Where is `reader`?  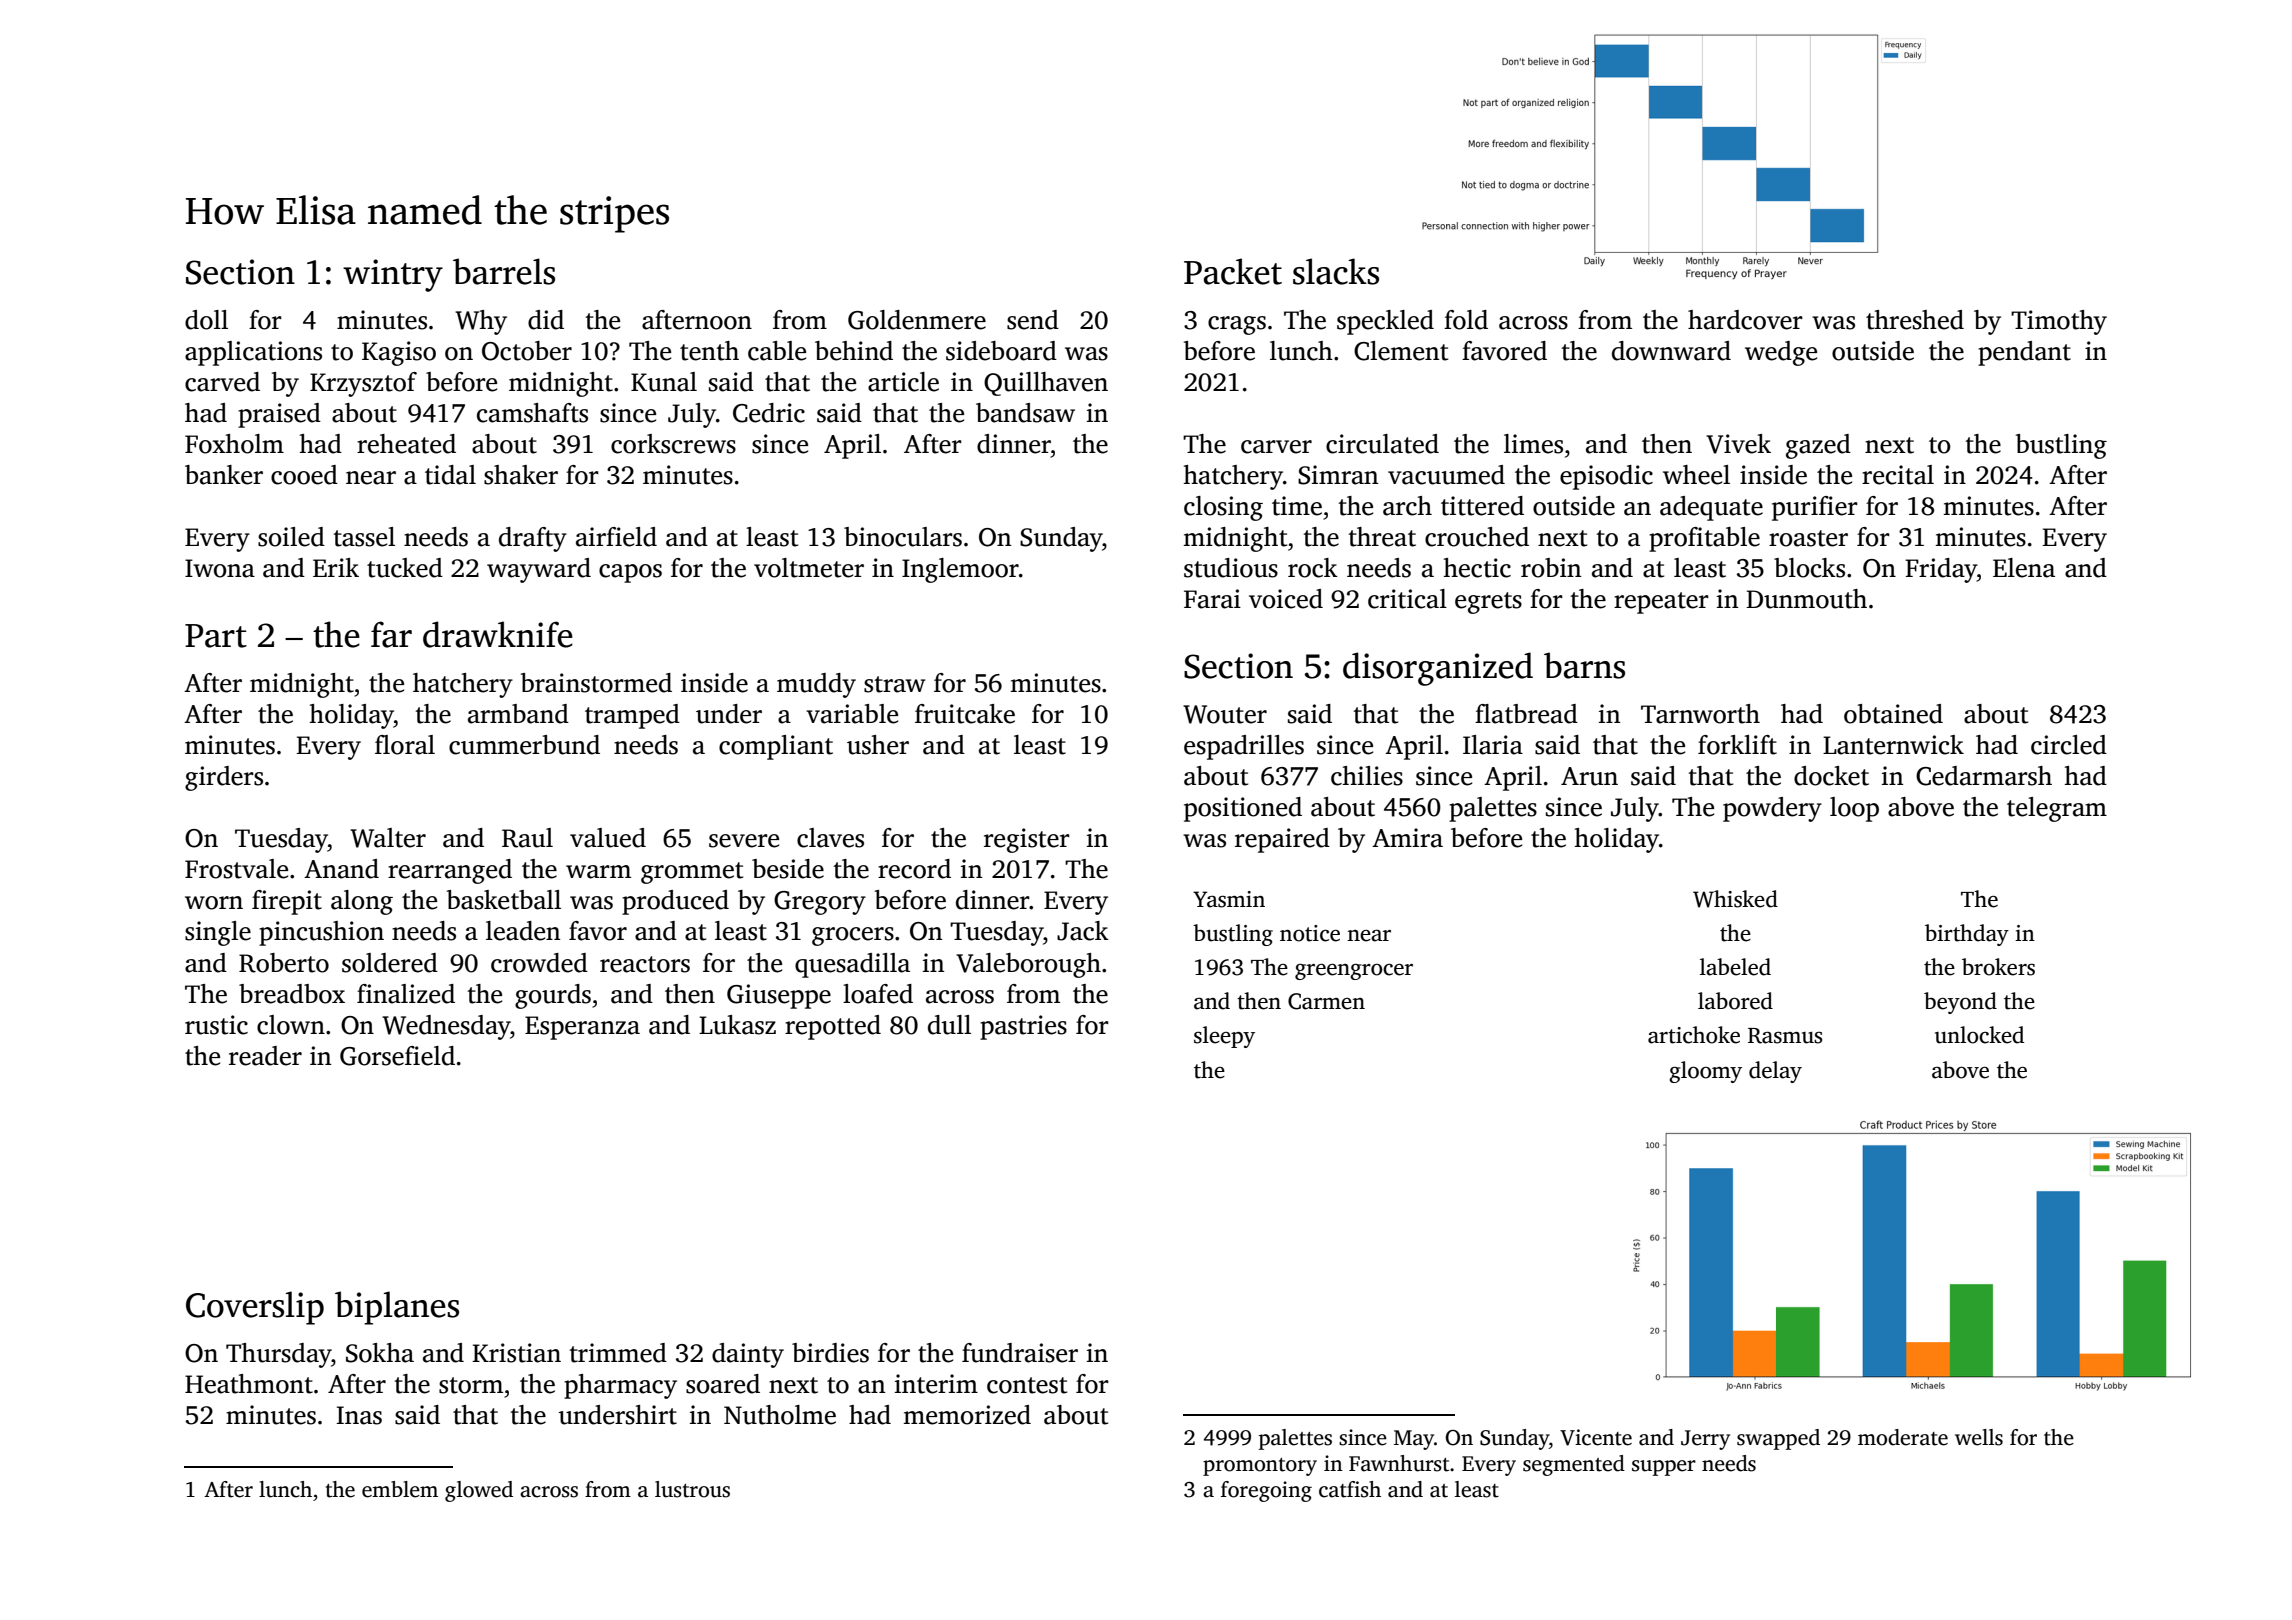
reader is located at coordinates (265, 1056).
